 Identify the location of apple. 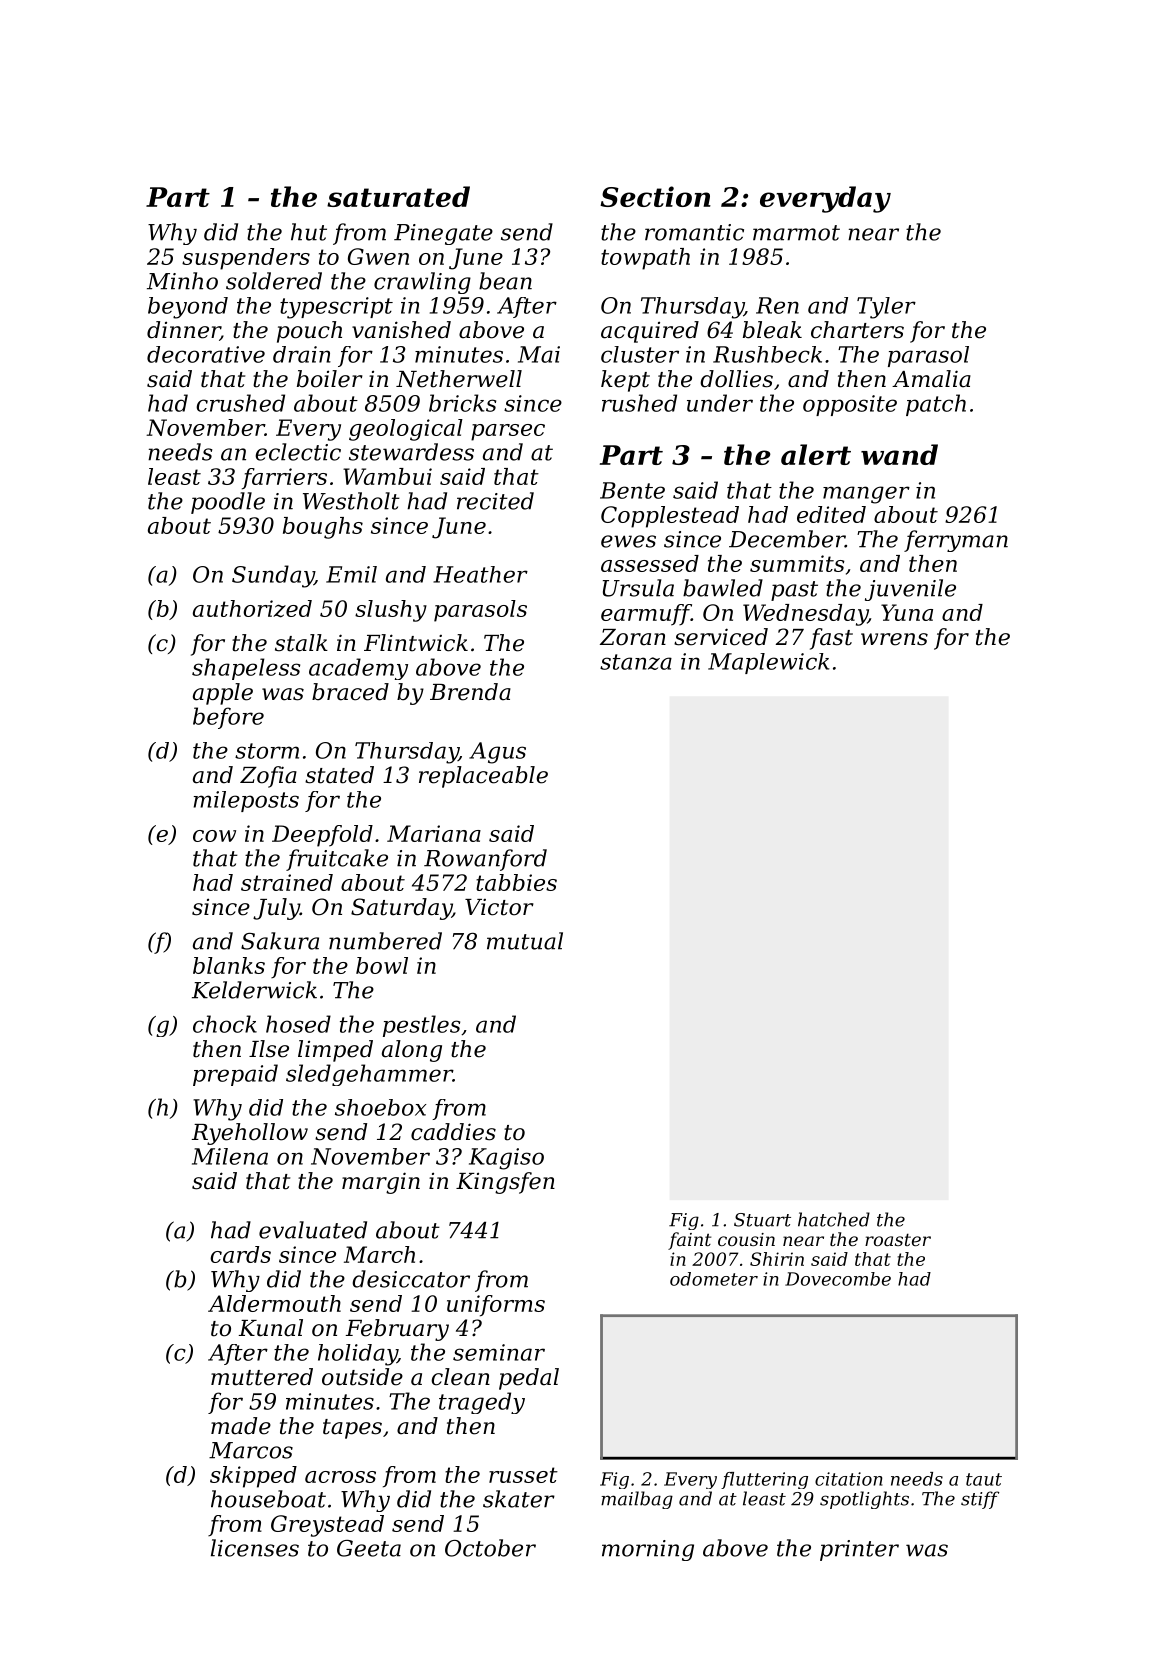
(223, 694).
